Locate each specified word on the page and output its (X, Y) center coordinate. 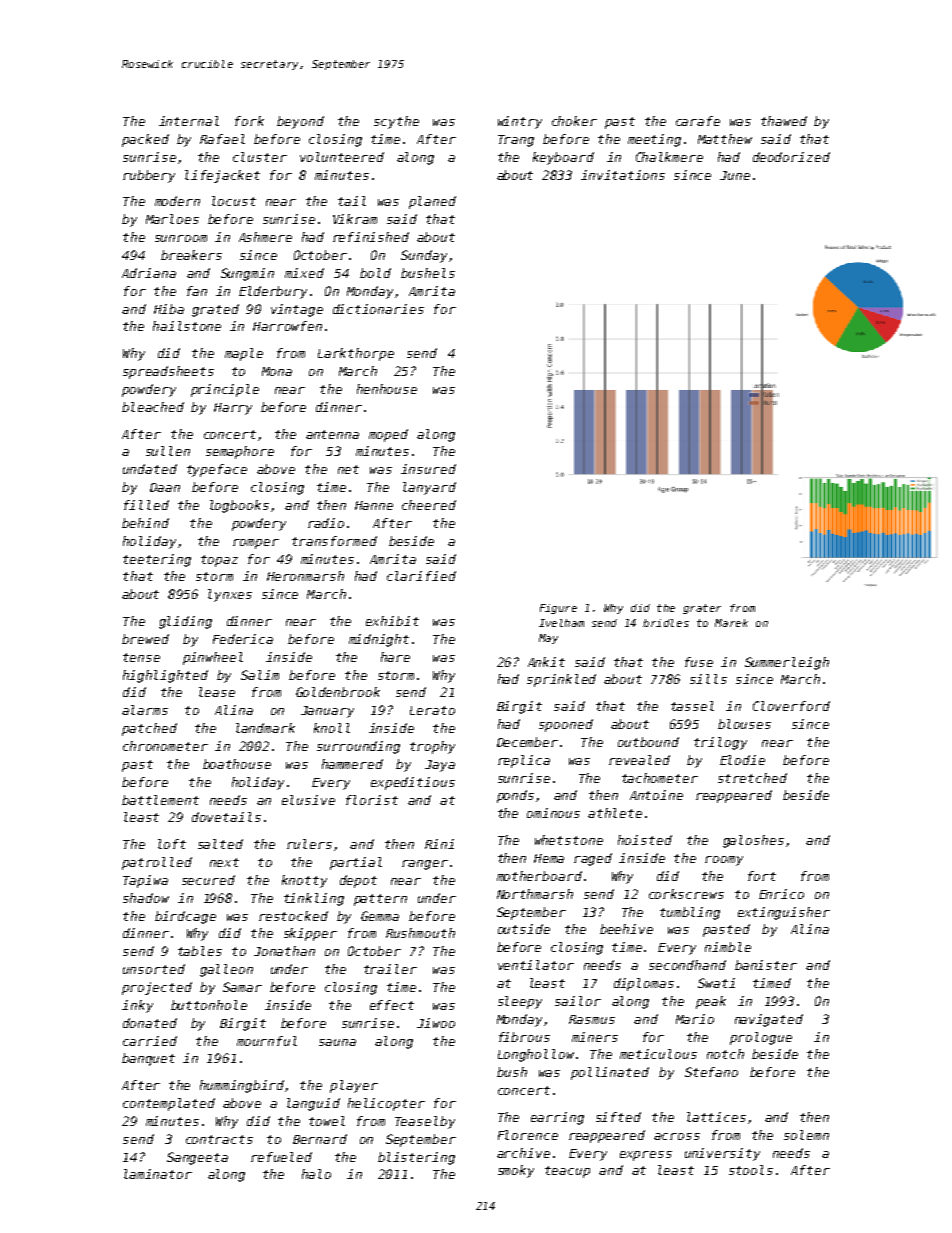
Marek (731, 623)
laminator (158, 1174)
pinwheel (213, 658)
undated (150, 469)
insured (428, 469)
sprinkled (561, 680)
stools (751, 1170)
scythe (396, 122)
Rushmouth (420, 933)
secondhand (687, 965)
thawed (784, 121)
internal (189, 121)
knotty (304, 881)
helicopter (386, 1104)
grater (702, 609)
